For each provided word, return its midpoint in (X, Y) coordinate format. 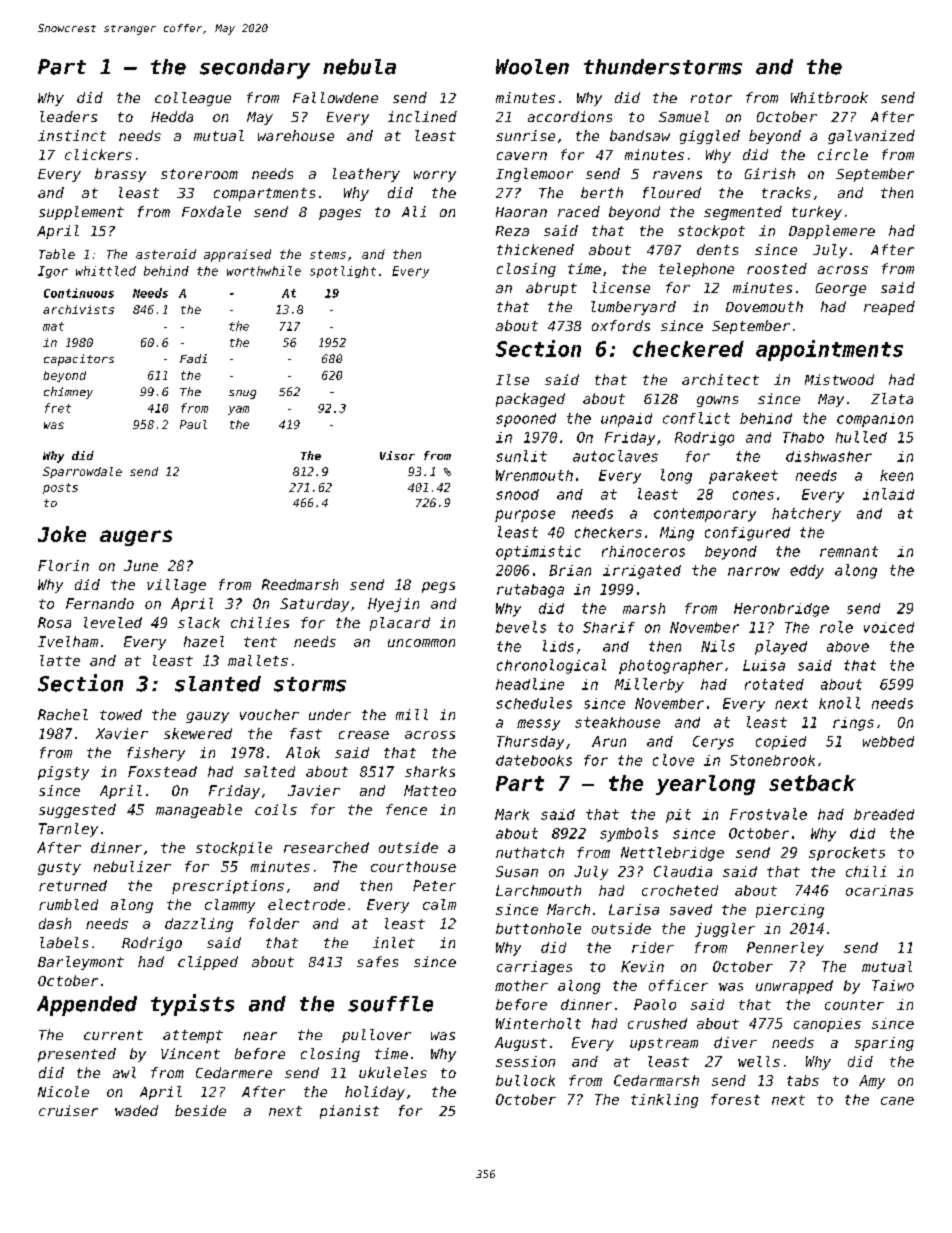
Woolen (532, 67)
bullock (525, 1080)
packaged (530, 400)
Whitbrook (829, 97)
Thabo (803, 437)
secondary (255, 69)
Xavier (122, 733)
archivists (78, 309)
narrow (754, 571)
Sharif (609, 627)
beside (200, 1110)
